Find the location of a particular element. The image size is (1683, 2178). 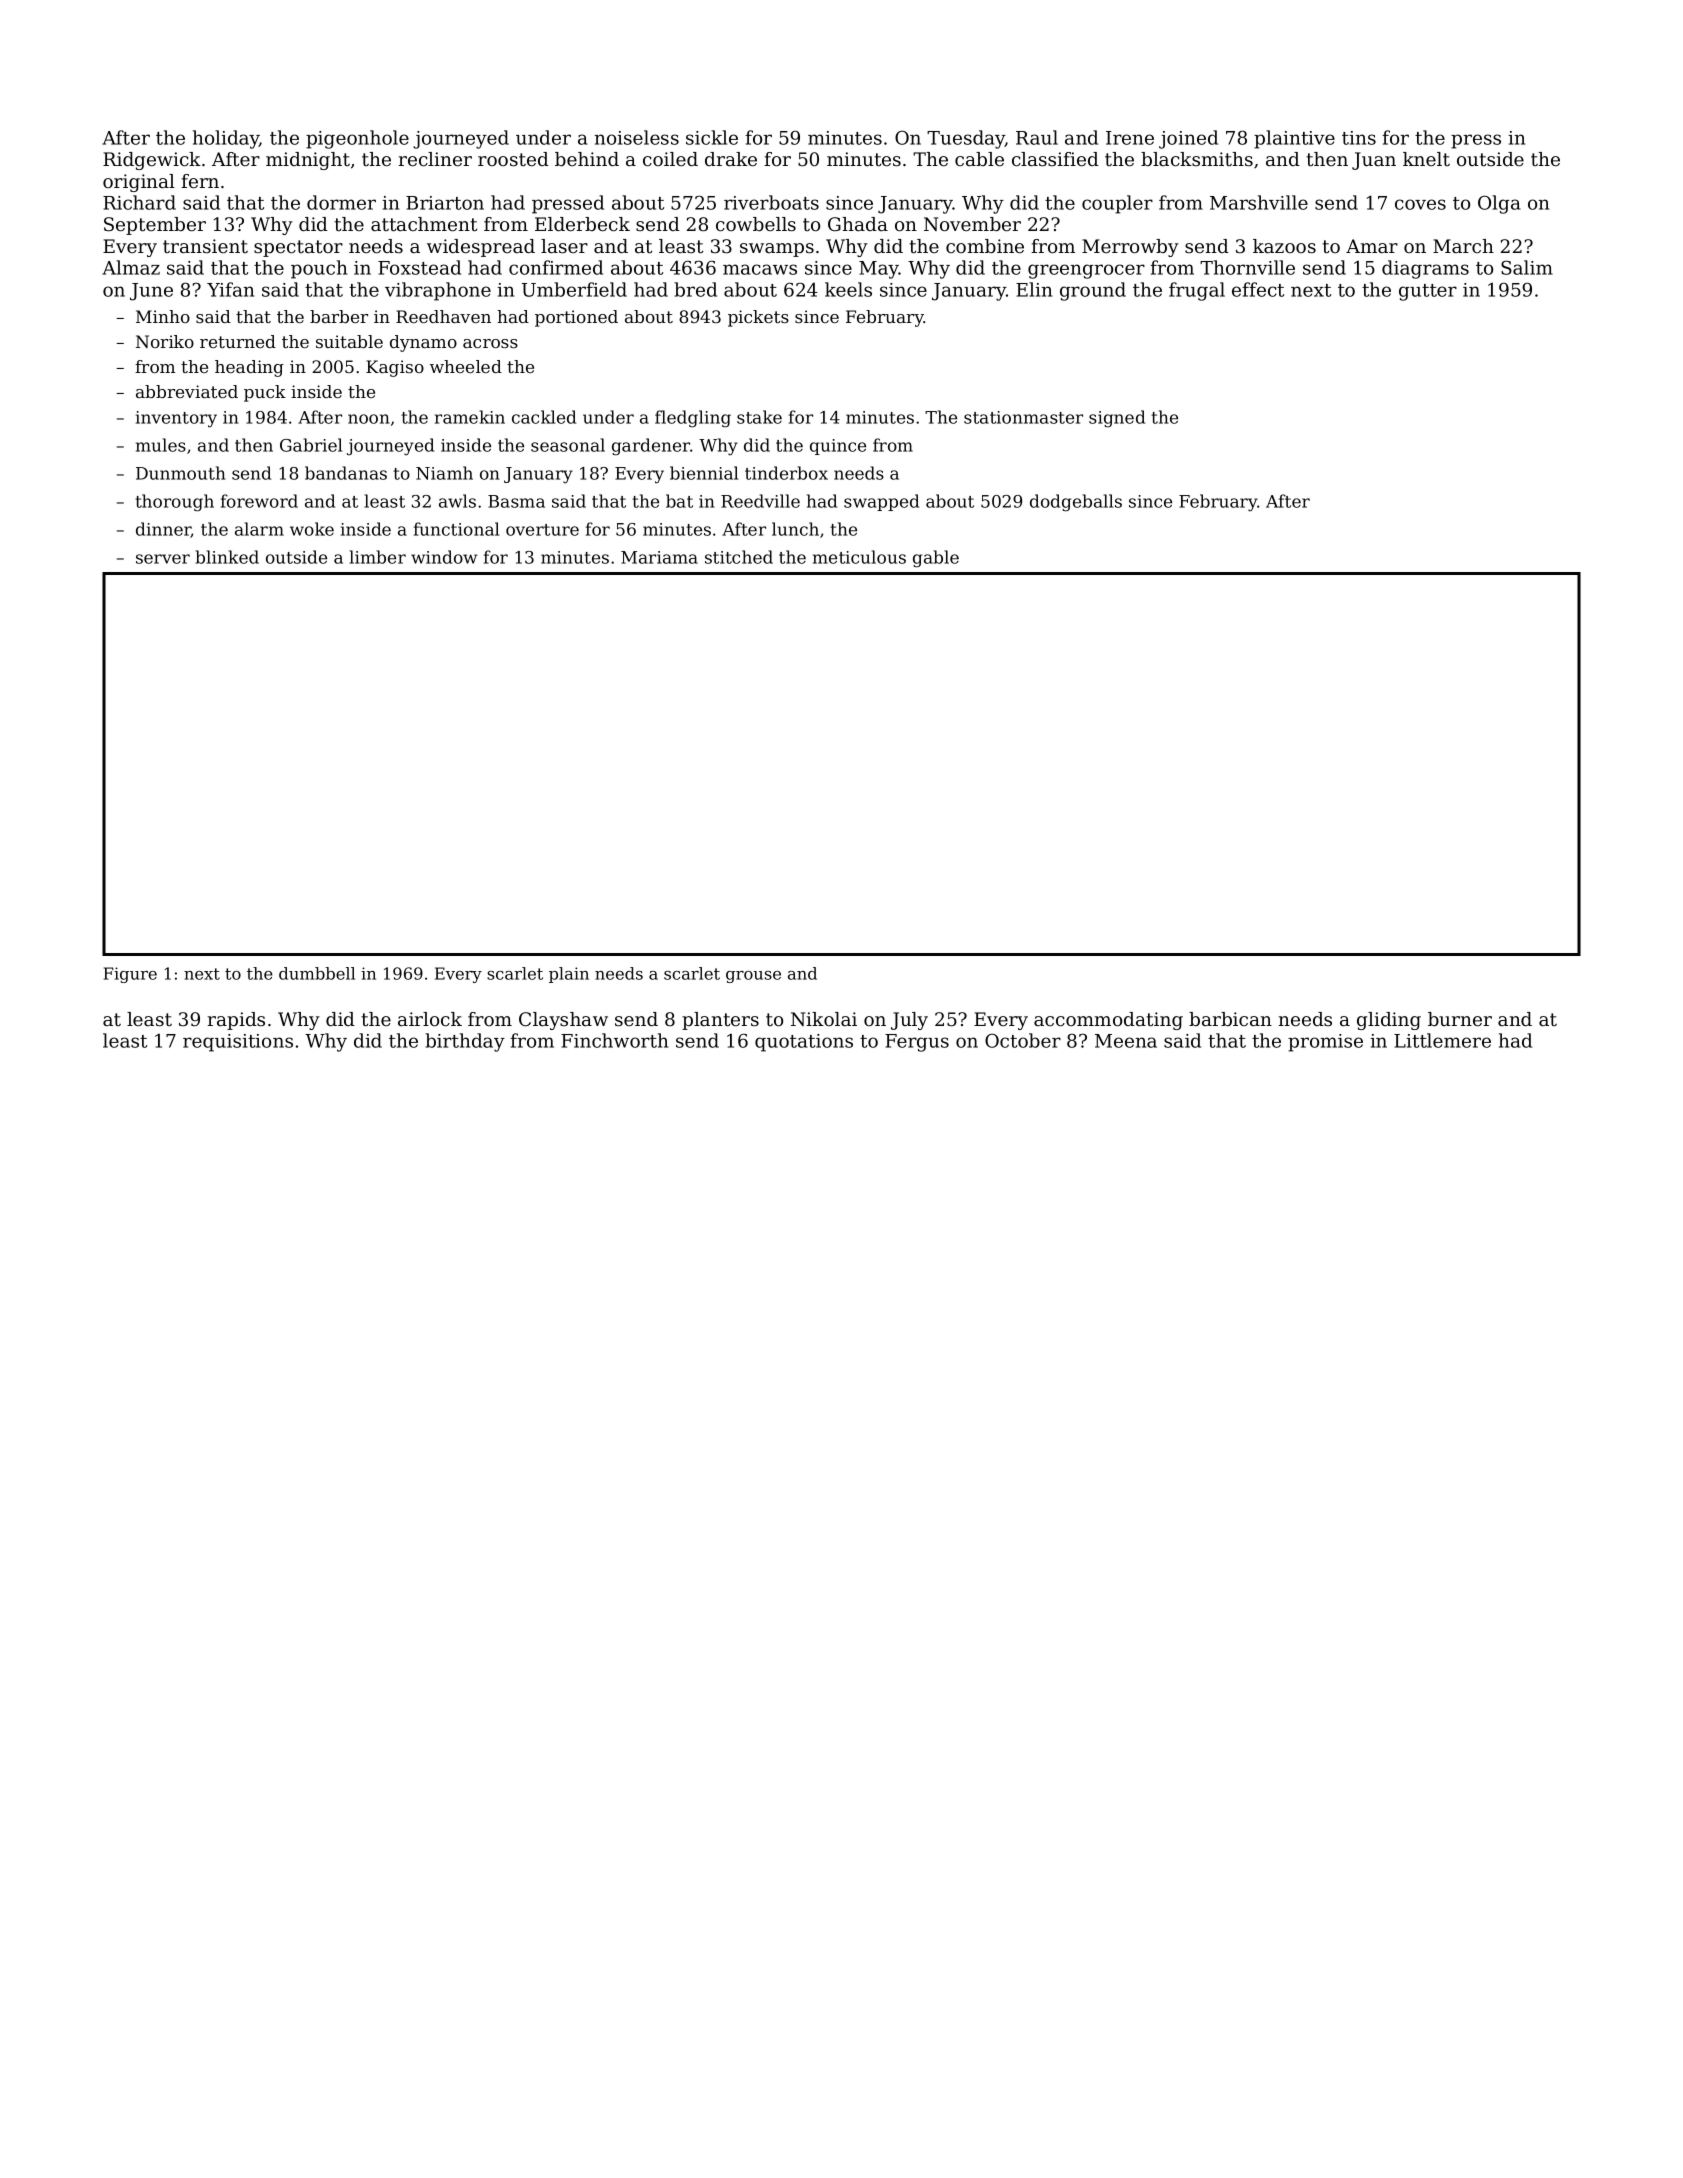

gable is located at coordinates (936, 559).
